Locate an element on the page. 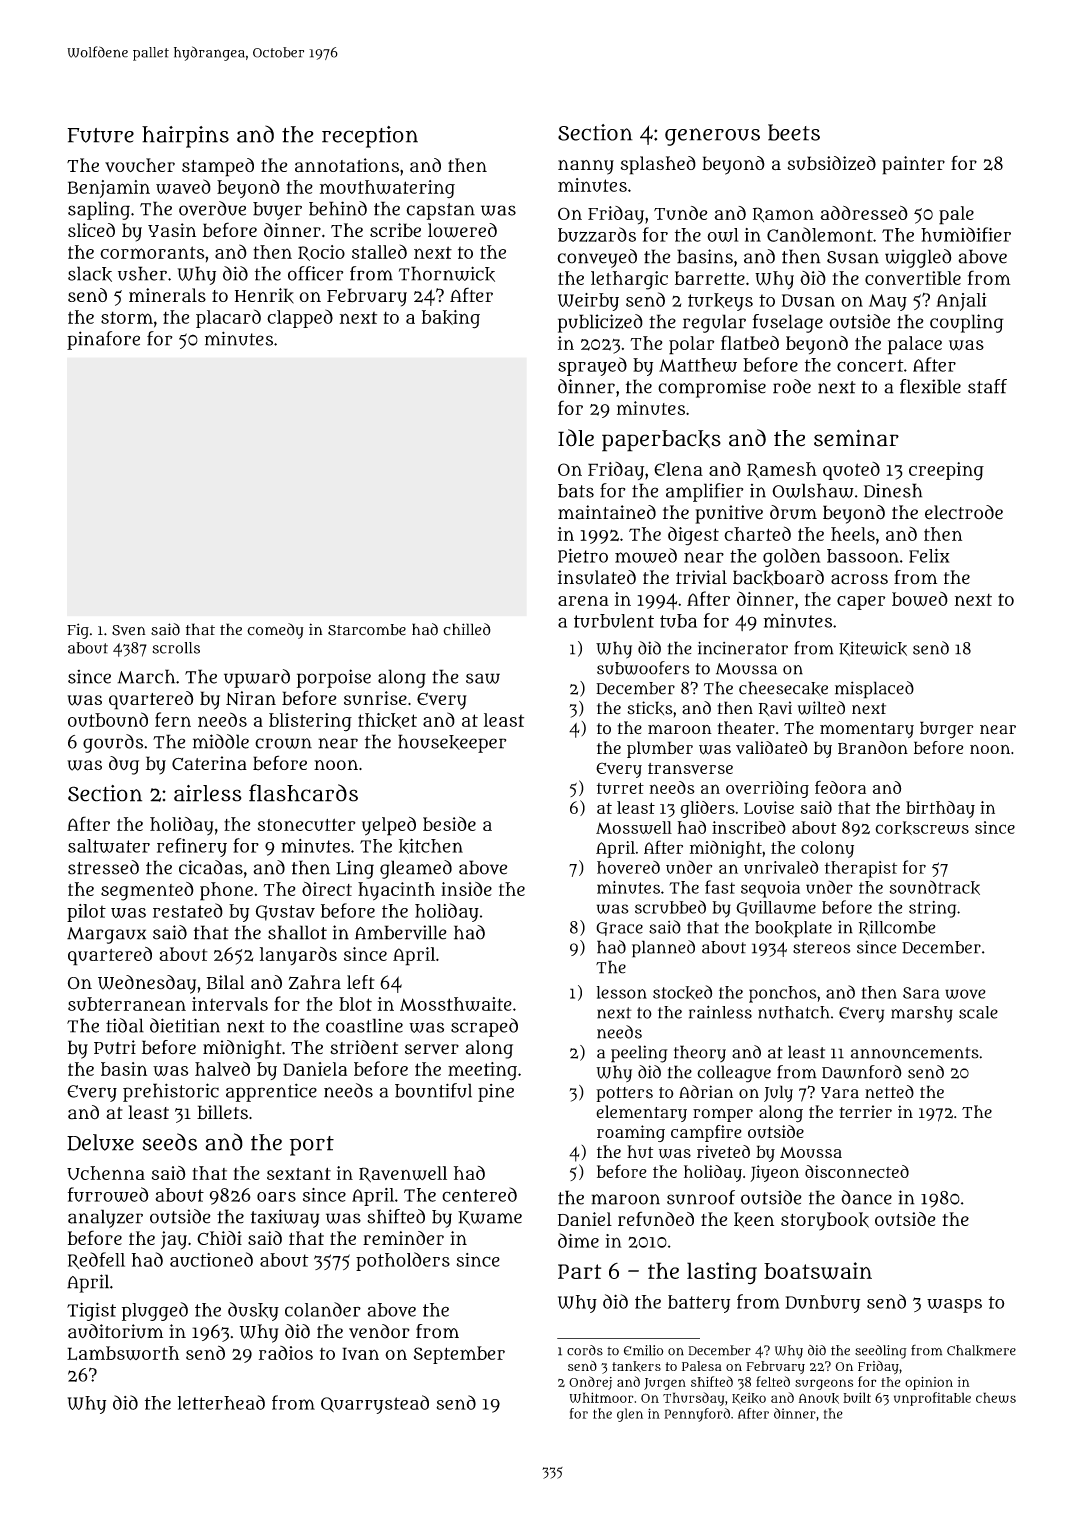  dusky is located at coordinates (253, 1311).
